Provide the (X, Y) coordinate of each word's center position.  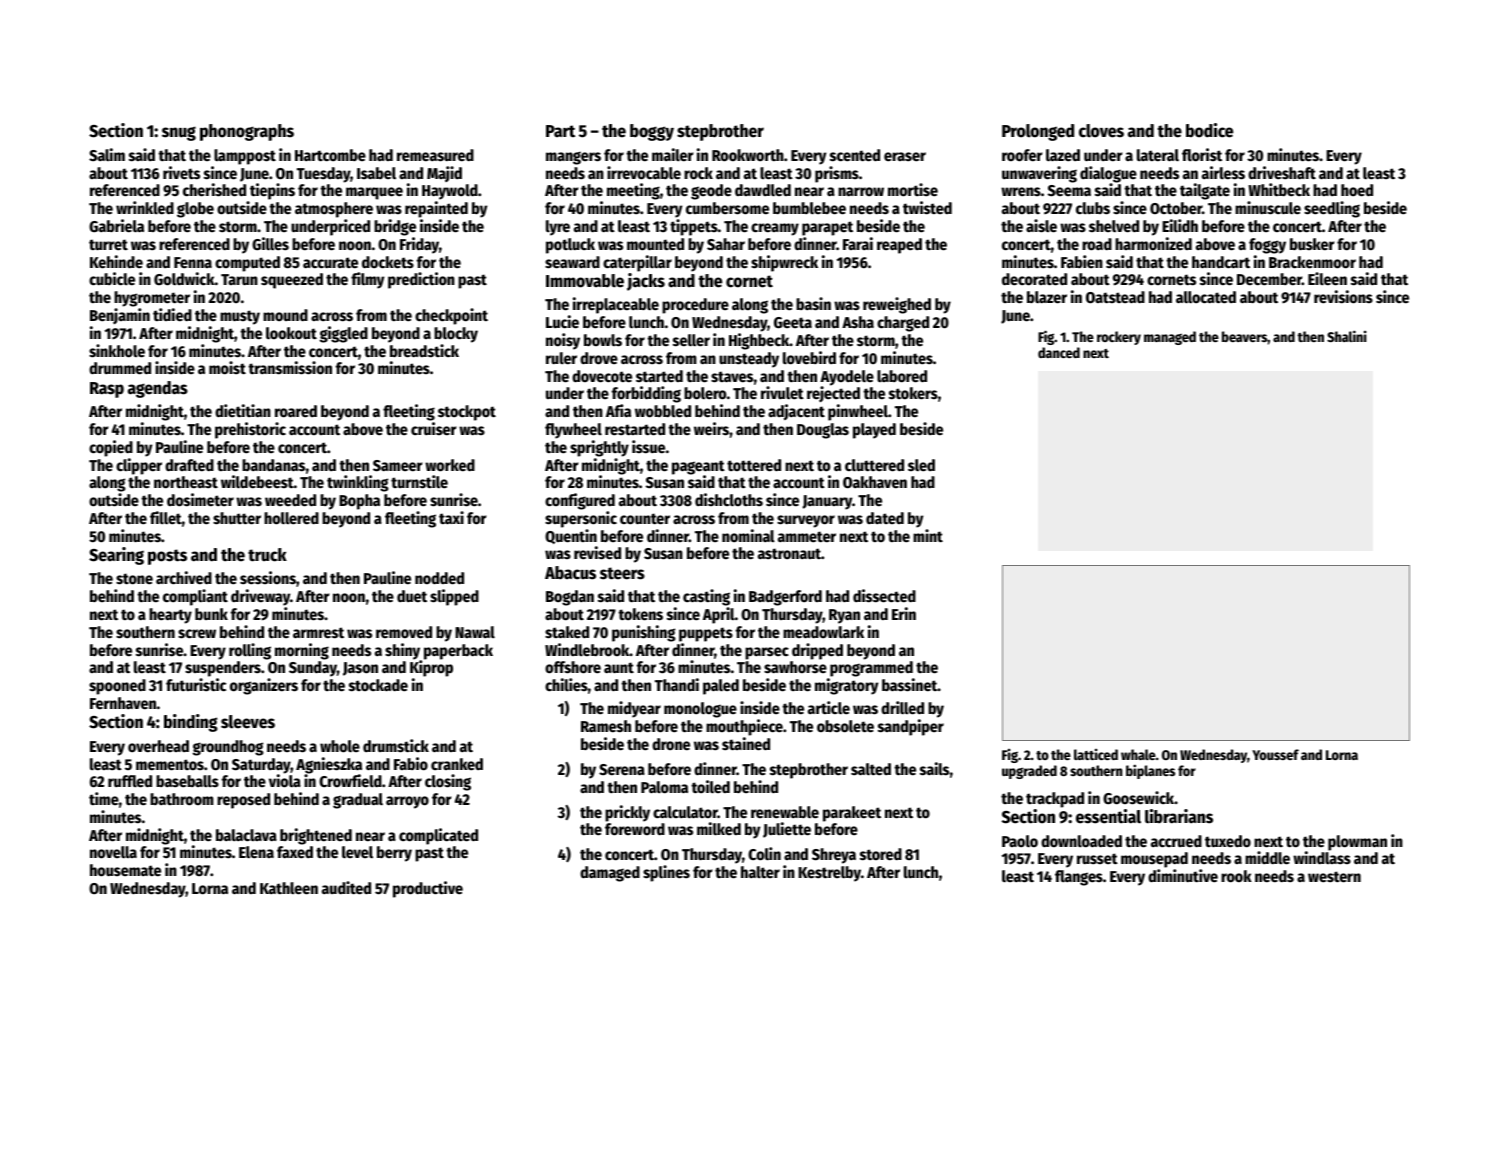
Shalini (1347, 336)
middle (1267, 858)
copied (111, 448)
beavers (1245, 336)
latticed (1096, 754)
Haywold (450, 192)
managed (1170, 338)
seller (691, 340)
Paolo (1020, 841)
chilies (566, 685)
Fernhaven (123, 703)
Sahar (726, 244)
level (357, 852)
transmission (290, 368)
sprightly (599, 448)
